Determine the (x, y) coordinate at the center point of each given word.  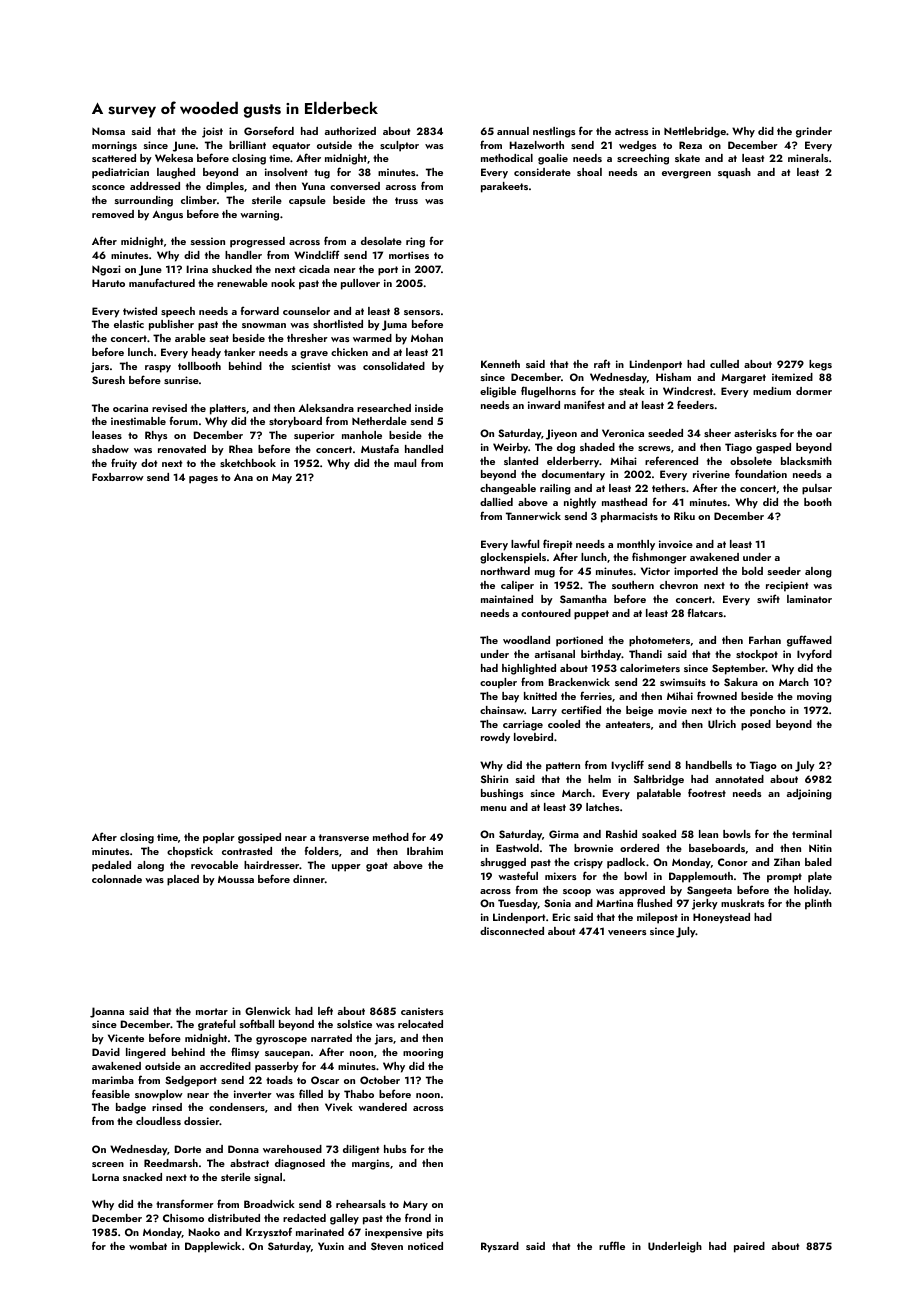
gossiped (259, 838)
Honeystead (721, 918)
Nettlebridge (695, 132)
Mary (415, 1206)
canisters (422, 1011)
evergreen (686, 175)
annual (513, 131)
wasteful (518, 875)
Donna (243, 1149)
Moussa (236, 879)
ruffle (612, 1245)
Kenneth (500, 364)
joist (212, 132)
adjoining (809, 794)
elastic (129, 324)
